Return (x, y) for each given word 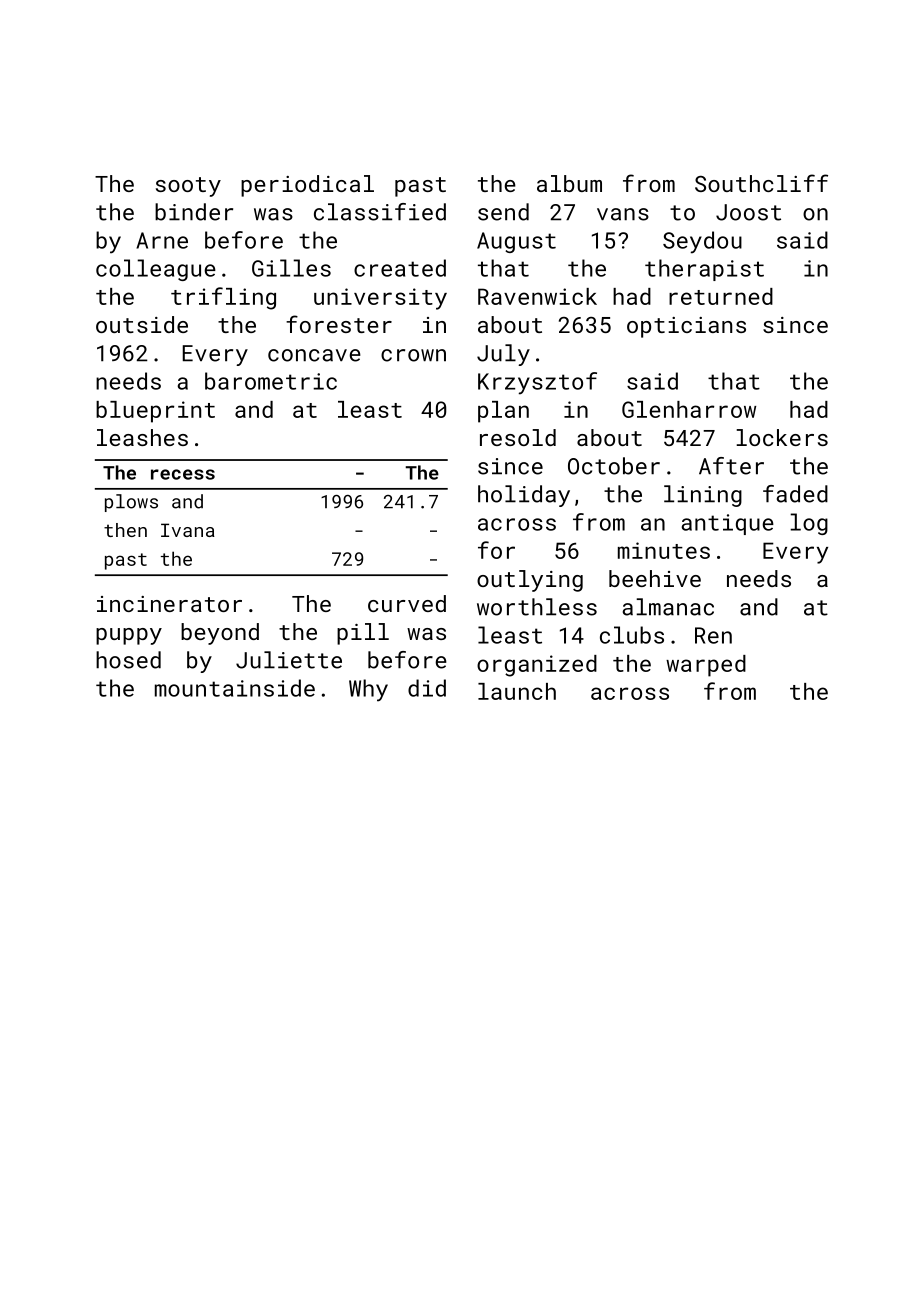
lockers (782, 437)
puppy (129, 636)
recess (183, 474)
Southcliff (761, 183)
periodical (307, 186)
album (569, 183)
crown (413, 355)
